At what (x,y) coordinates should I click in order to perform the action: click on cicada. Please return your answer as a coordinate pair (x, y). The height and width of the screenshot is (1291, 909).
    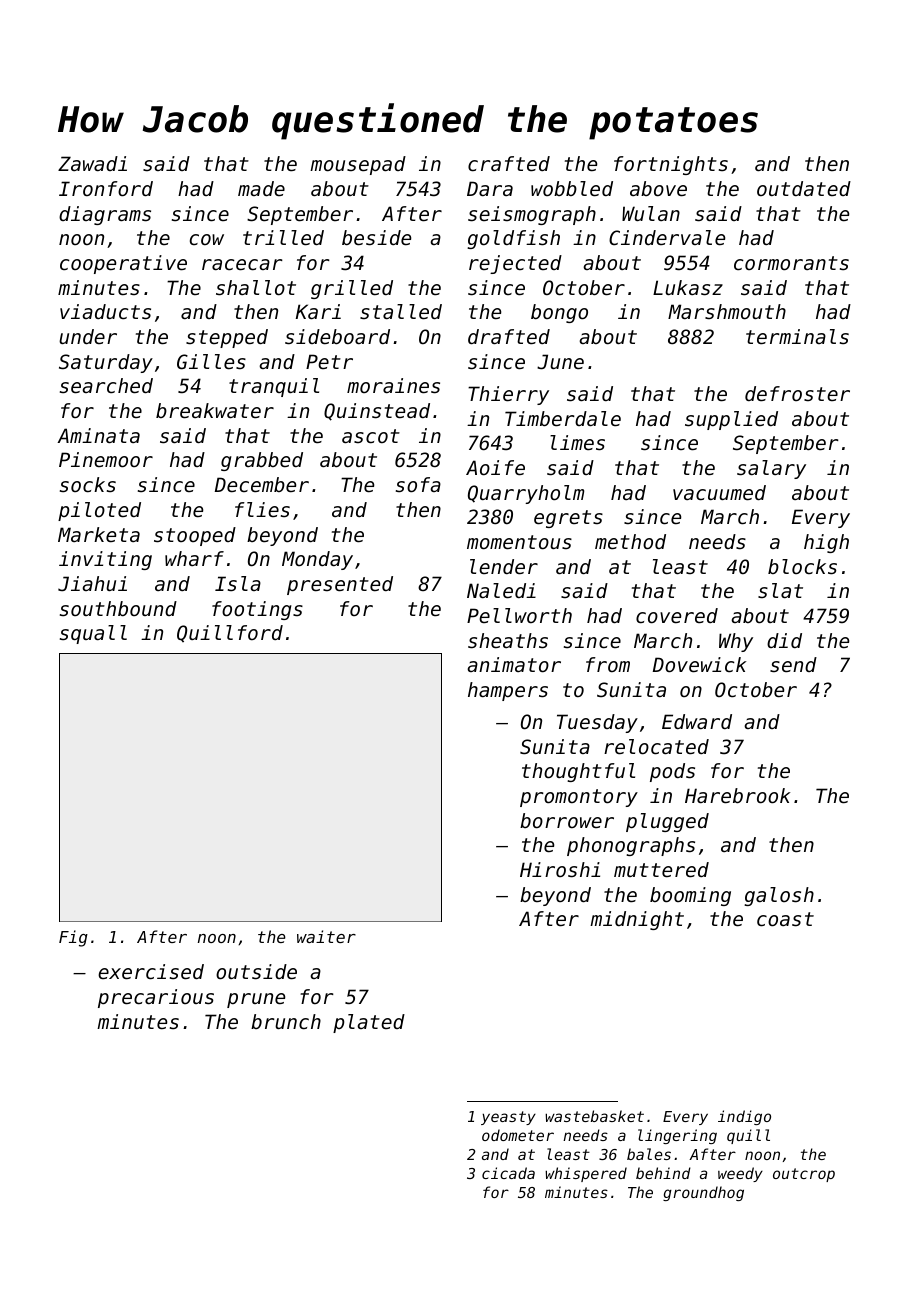
    Looking at the image, I should click on (508, 1173).
